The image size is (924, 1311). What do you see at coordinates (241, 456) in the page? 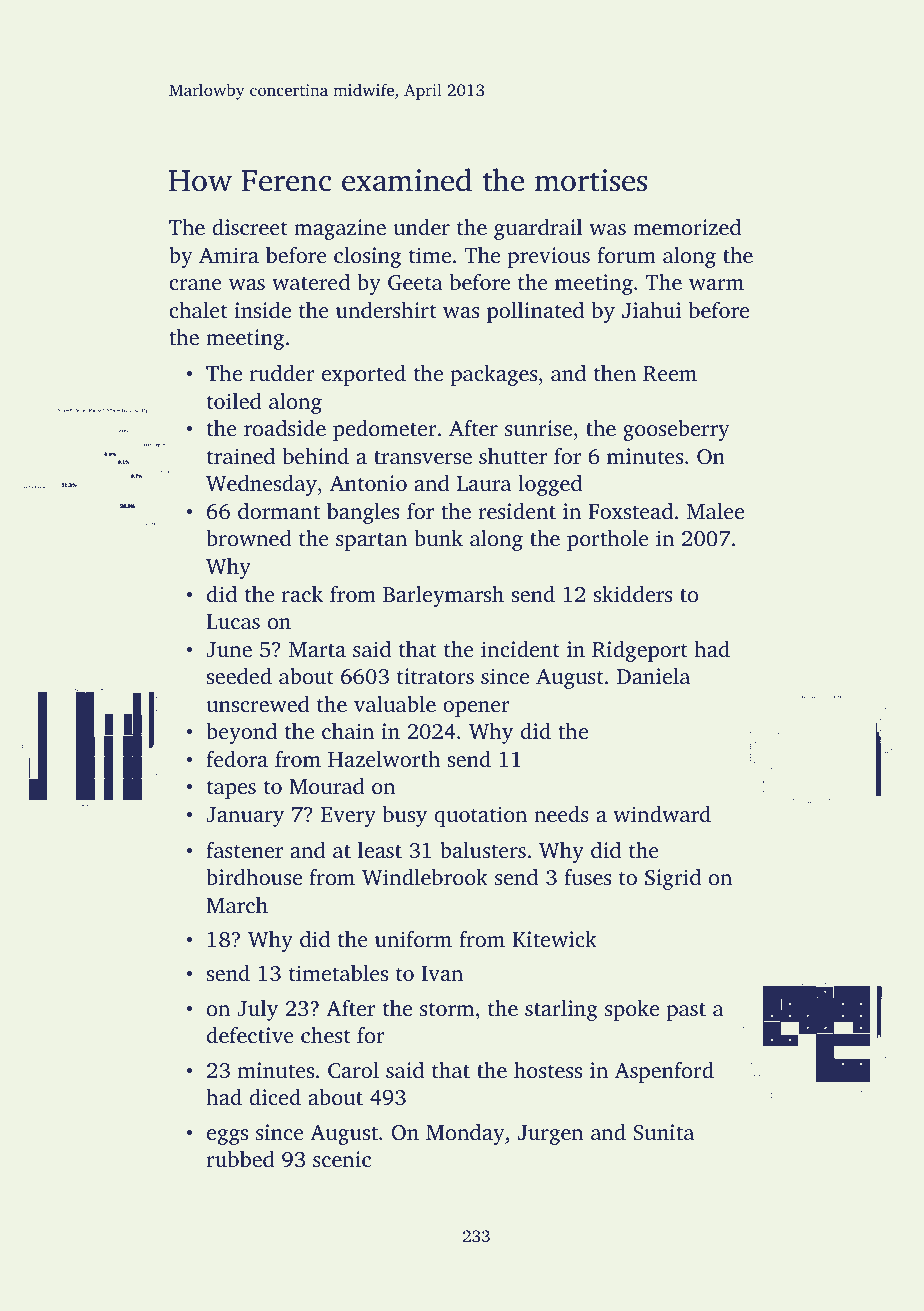
I see `trained` at bounding box center [241, 456].
